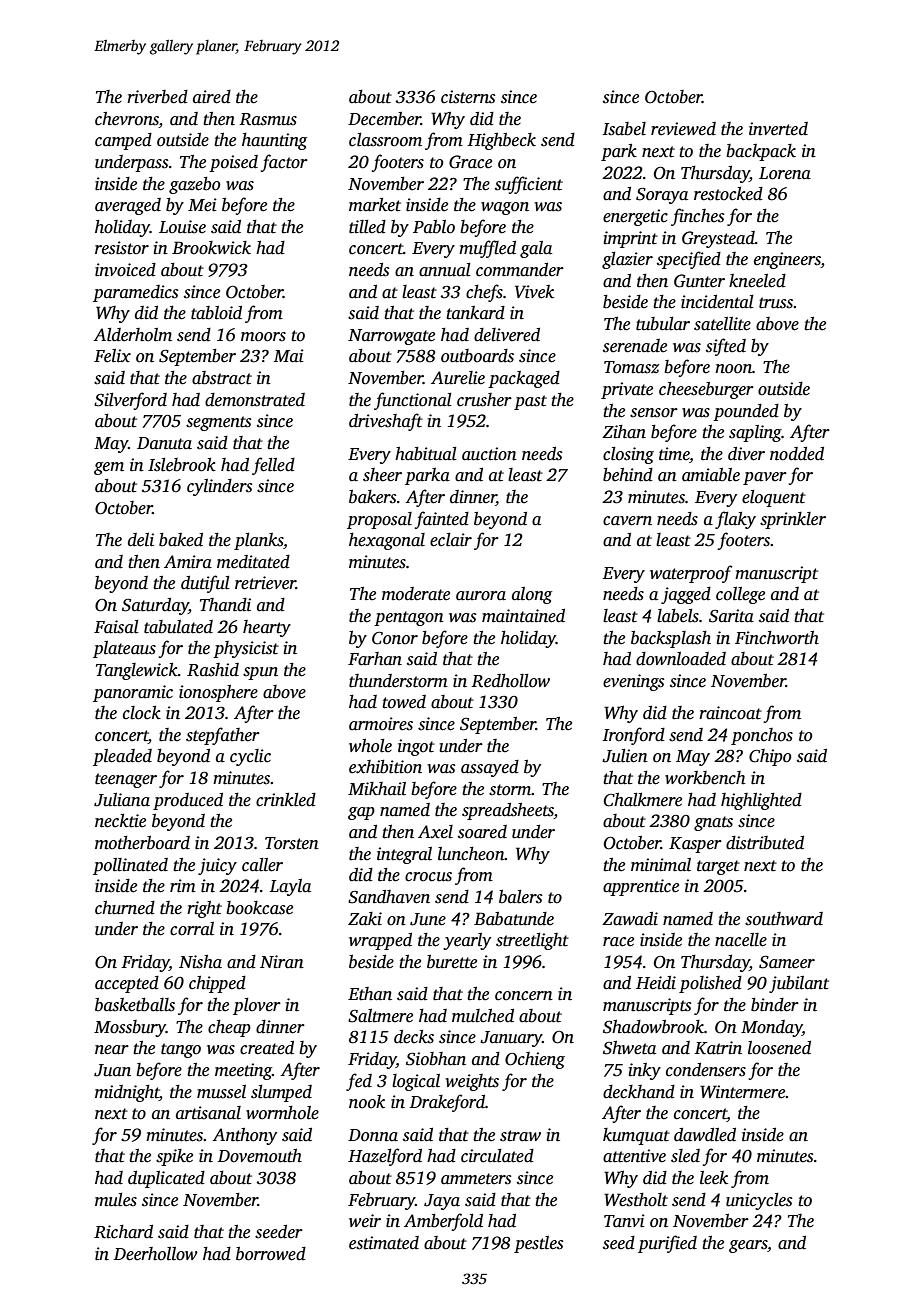  What do you see at coordinates (667, 1244) in the image?
I see `purified` at bounding box center [667, 1244].
